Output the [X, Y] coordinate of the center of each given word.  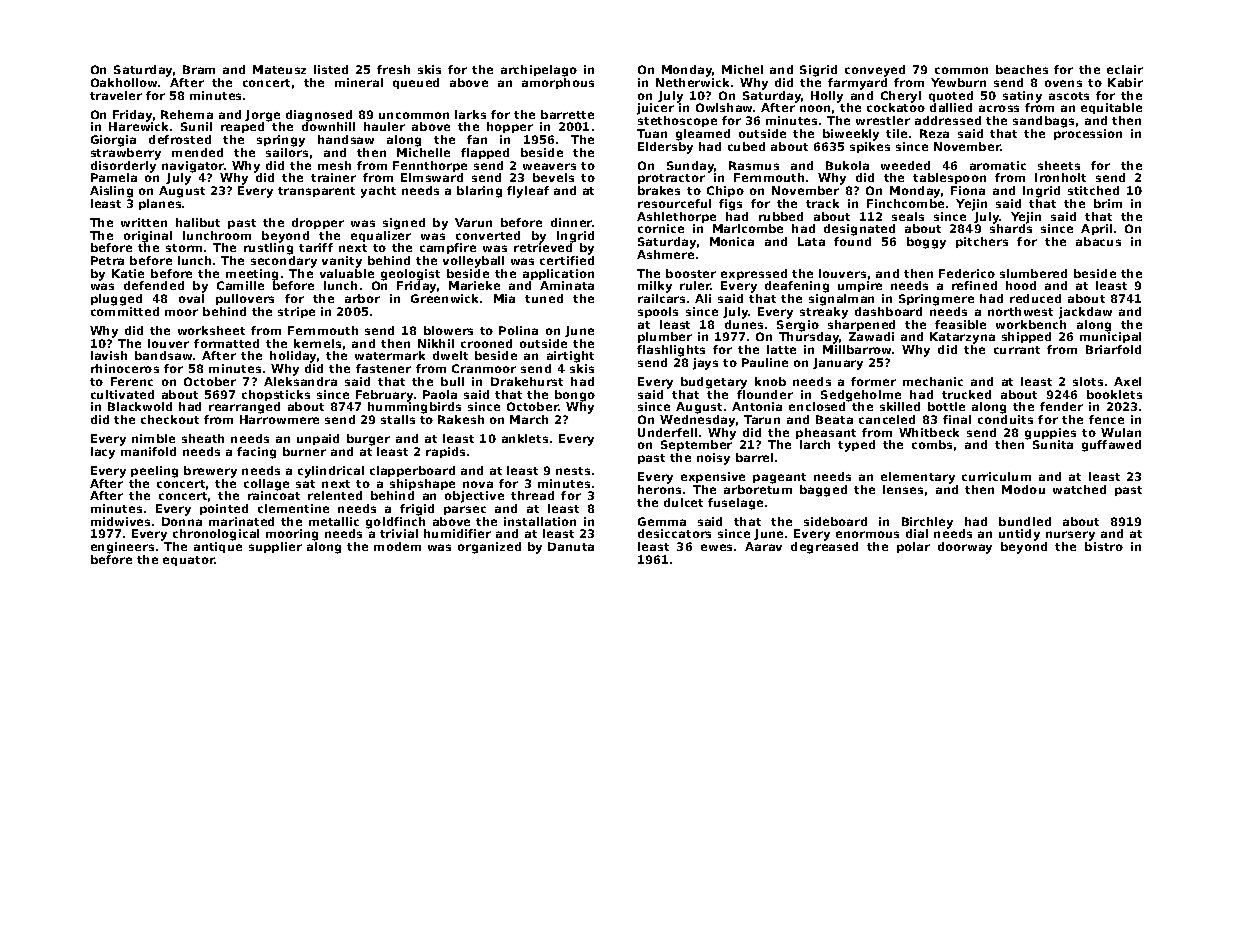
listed [331, 69]
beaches [1022, 69]
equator [189, 561]
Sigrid [818, 71]
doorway [965, 548]
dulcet [683, 502]
